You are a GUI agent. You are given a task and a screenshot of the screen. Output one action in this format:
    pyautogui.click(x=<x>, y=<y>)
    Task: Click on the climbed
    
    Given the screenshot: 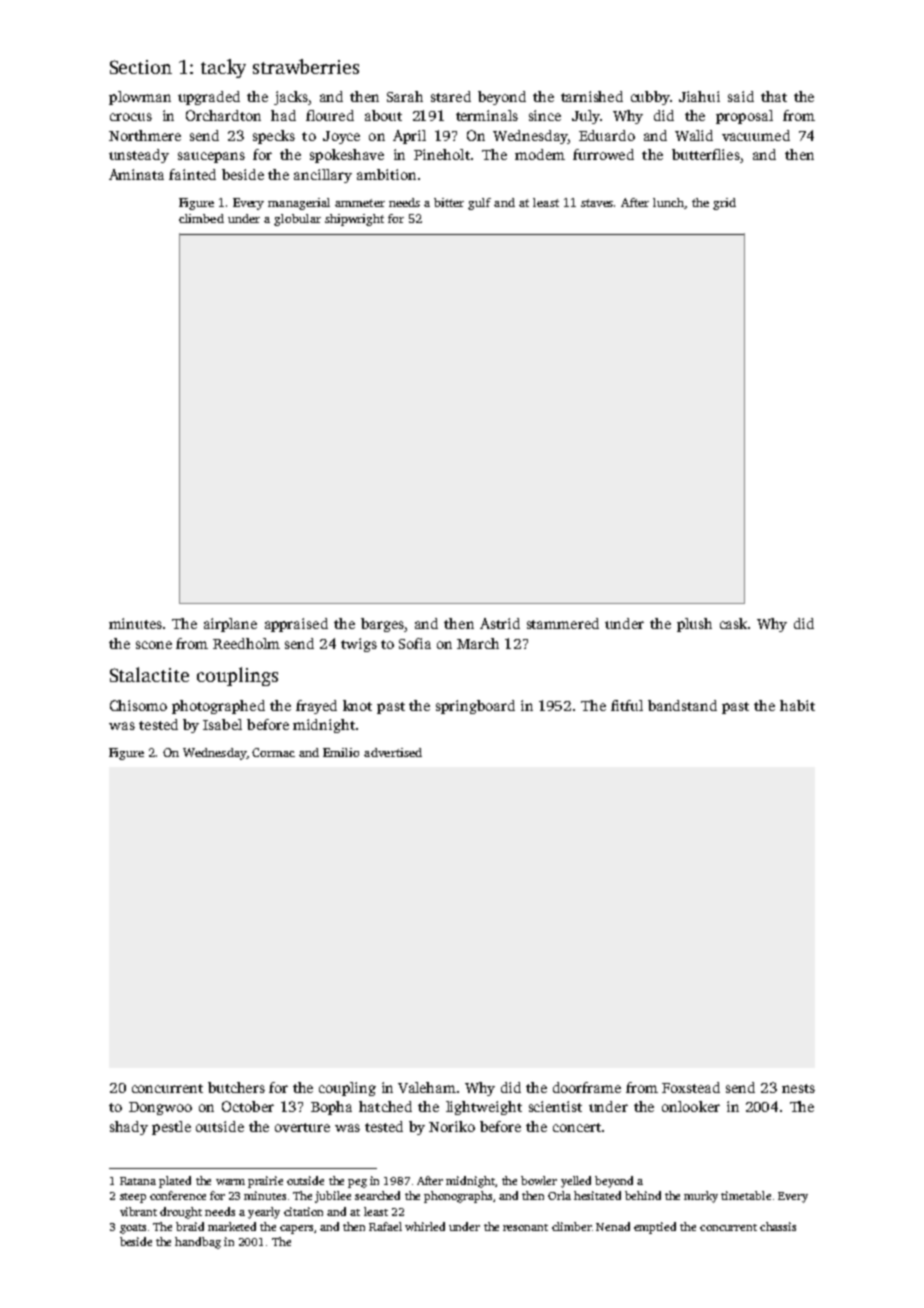 What is the action you would take?
    pyautogui.click(x=201, y=218)
